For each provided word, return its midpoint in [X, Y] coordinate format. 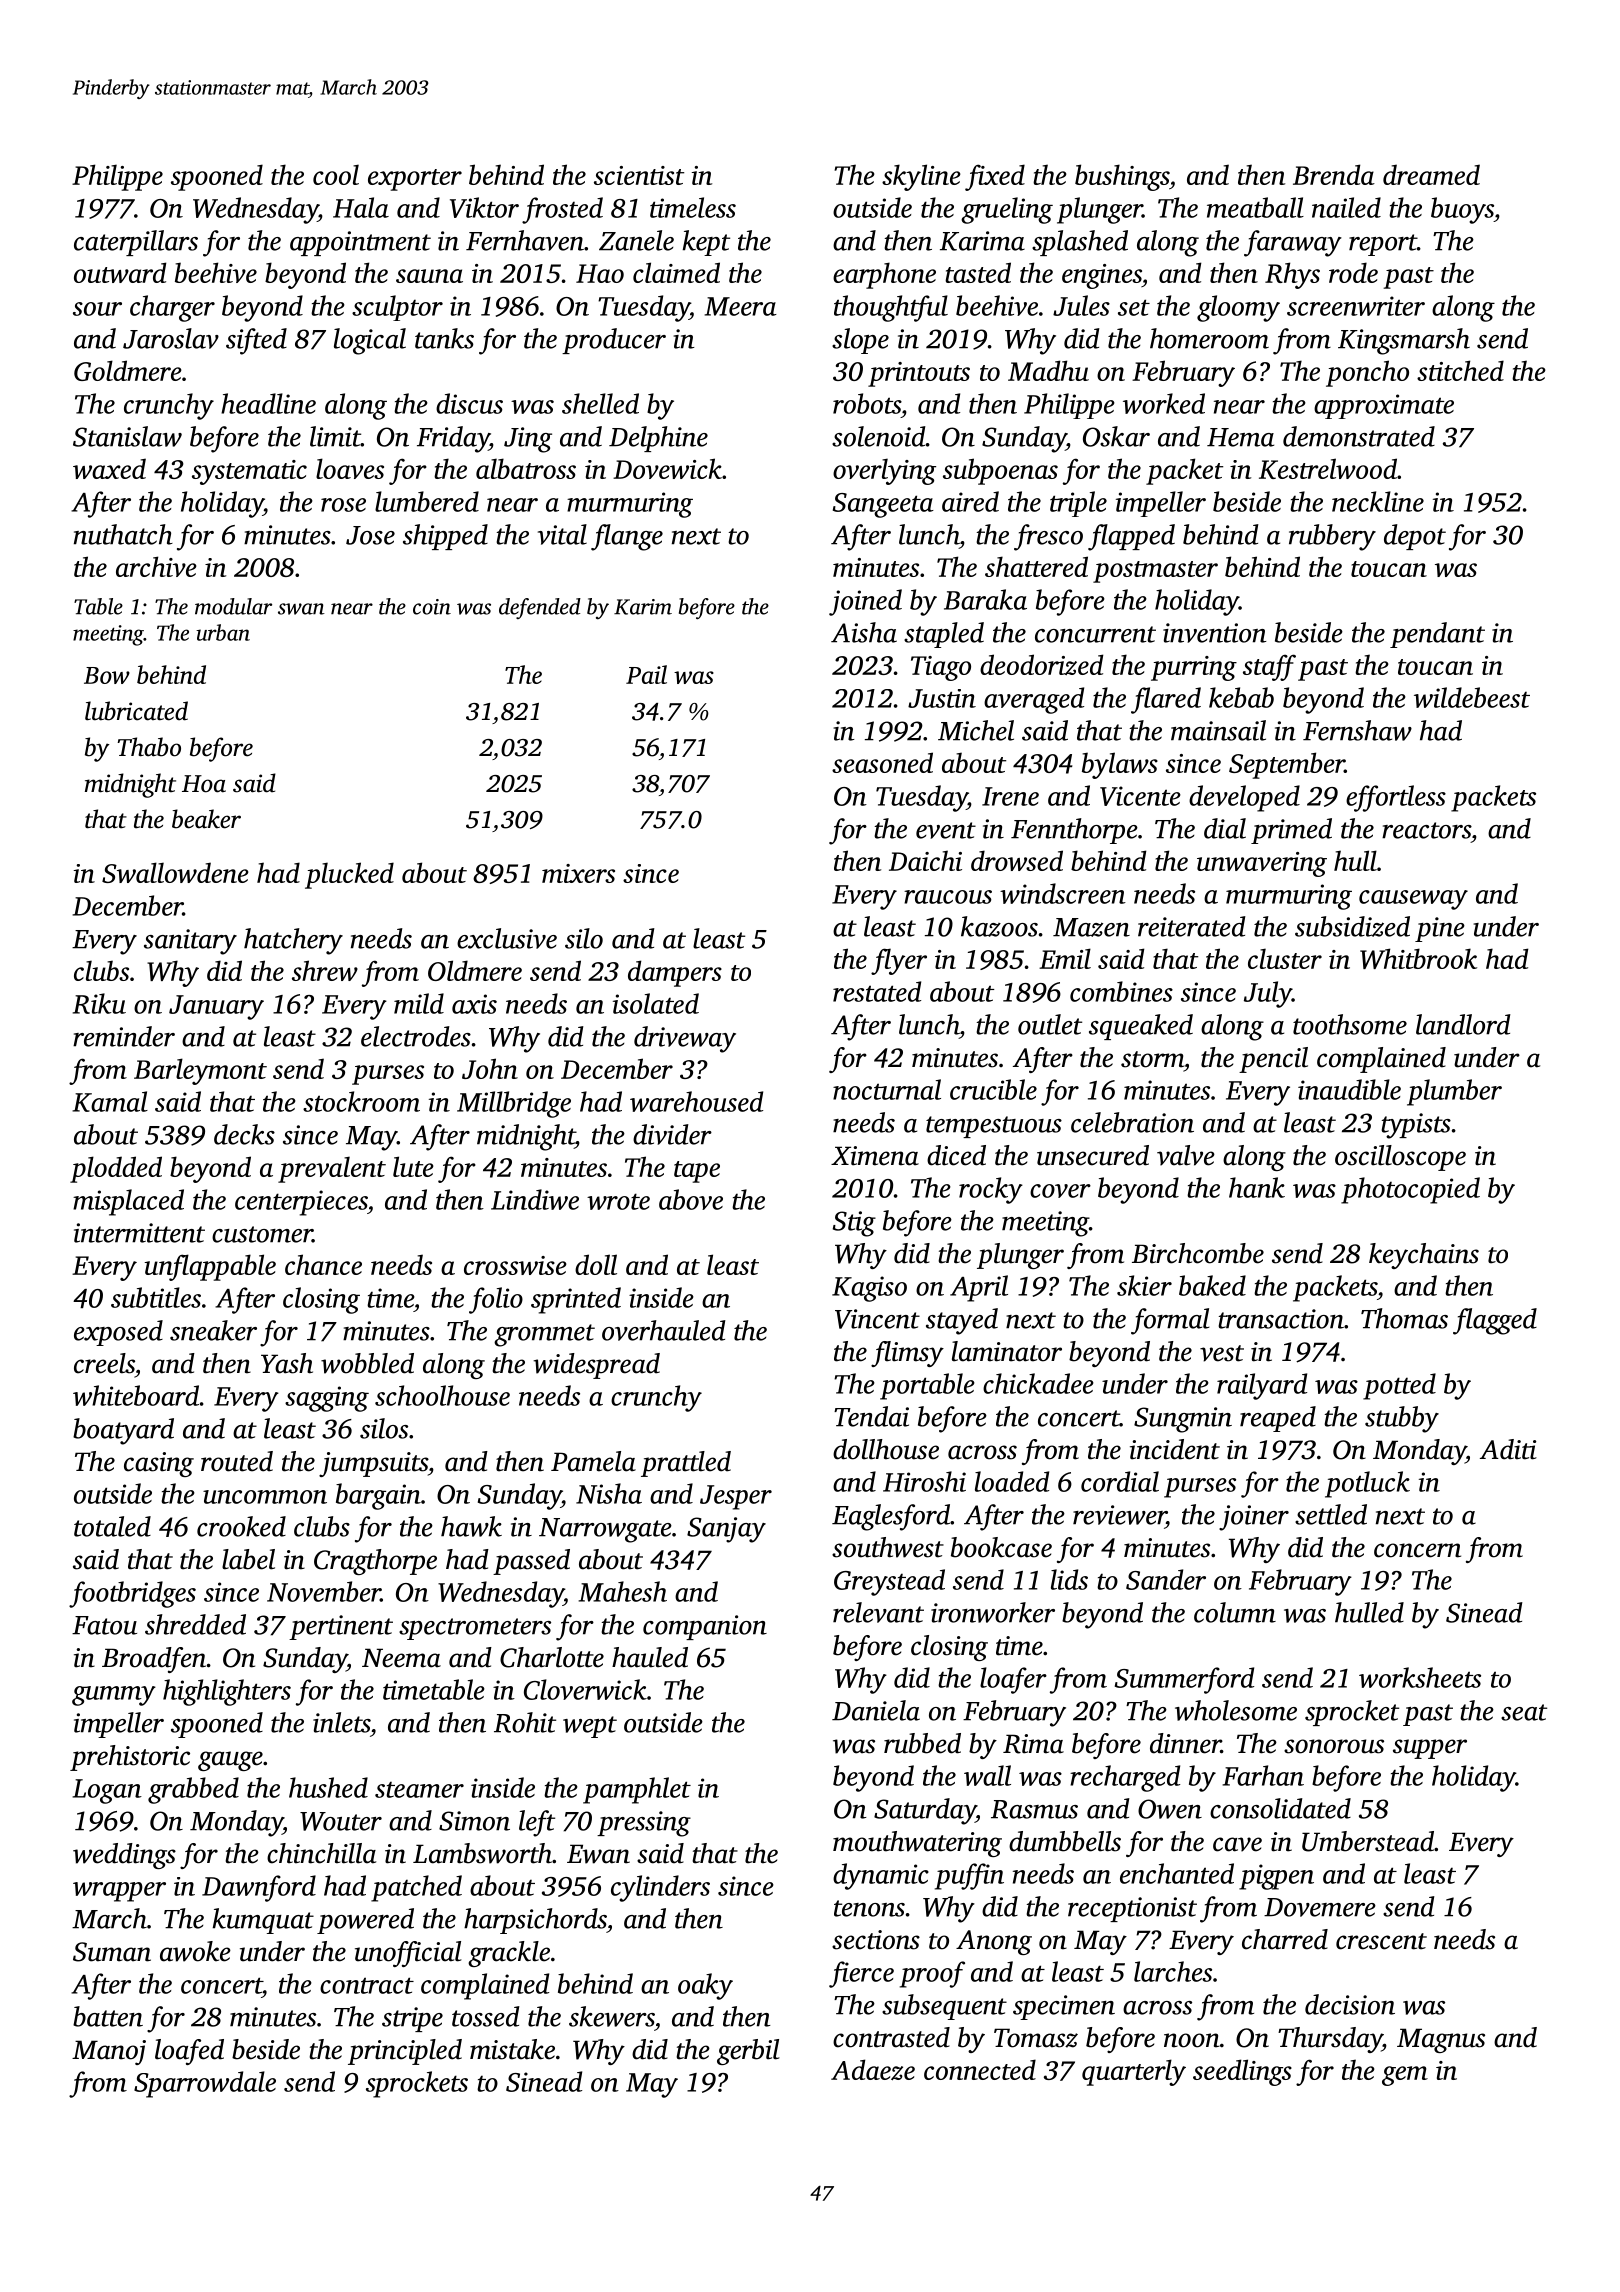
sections [876, 1940]
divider [672, 1134]
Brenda [1334, 174]
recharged [1125, 1778]
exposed [118, 1333]
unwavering [1262, 864]
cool [336, 174]
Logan [107, 1791]
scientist [639, 175]
